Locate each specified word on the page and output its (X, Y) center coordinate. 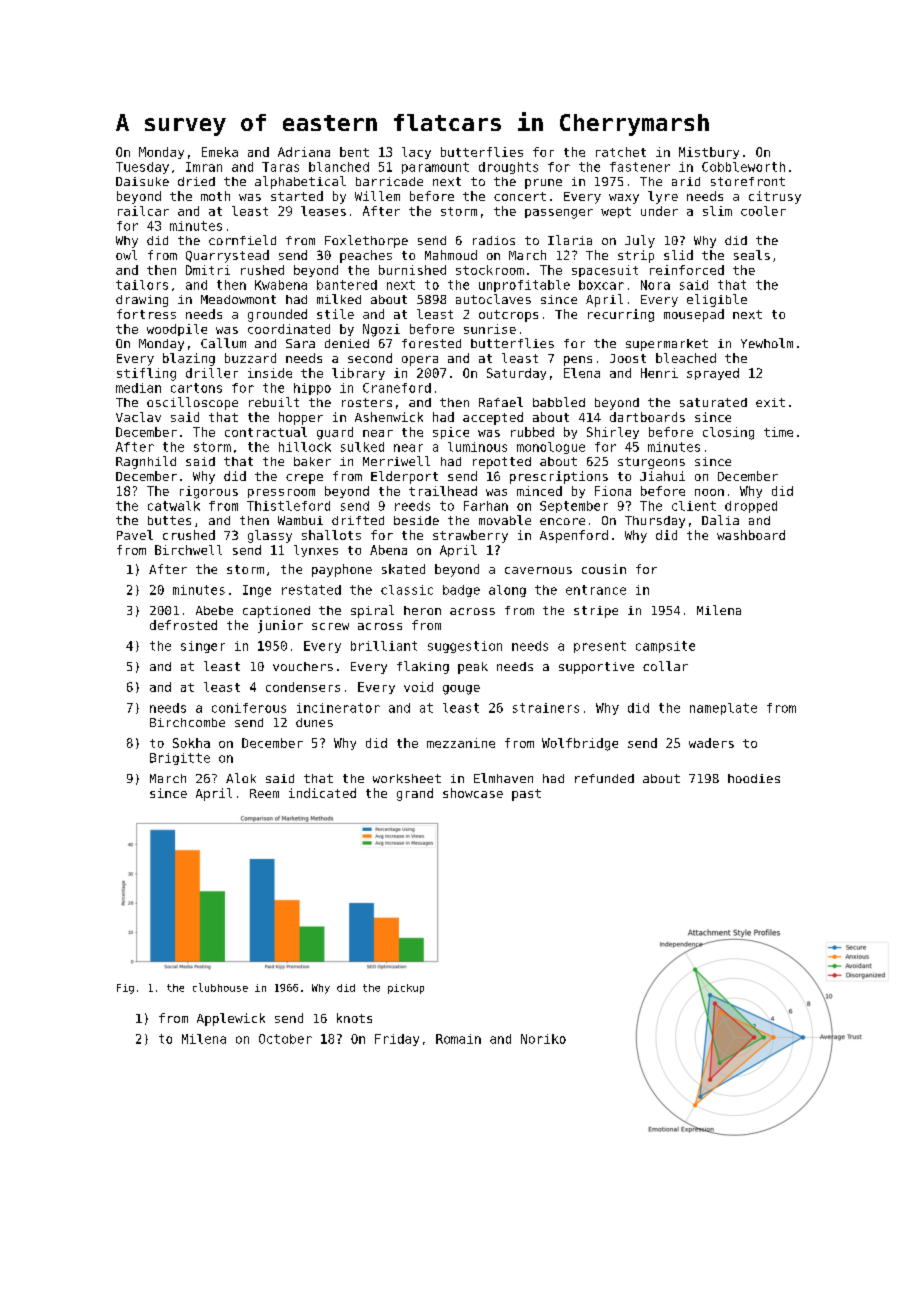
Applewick (231, 1019)
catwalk (174, 506)
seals (752, 255)
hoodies (754, 778)
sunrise (490, 329)
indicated (322, 793)
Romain (458, 1039)
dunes (314, 722)
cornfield (242, 240)
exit (770, 402)
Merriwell (396, 461)
